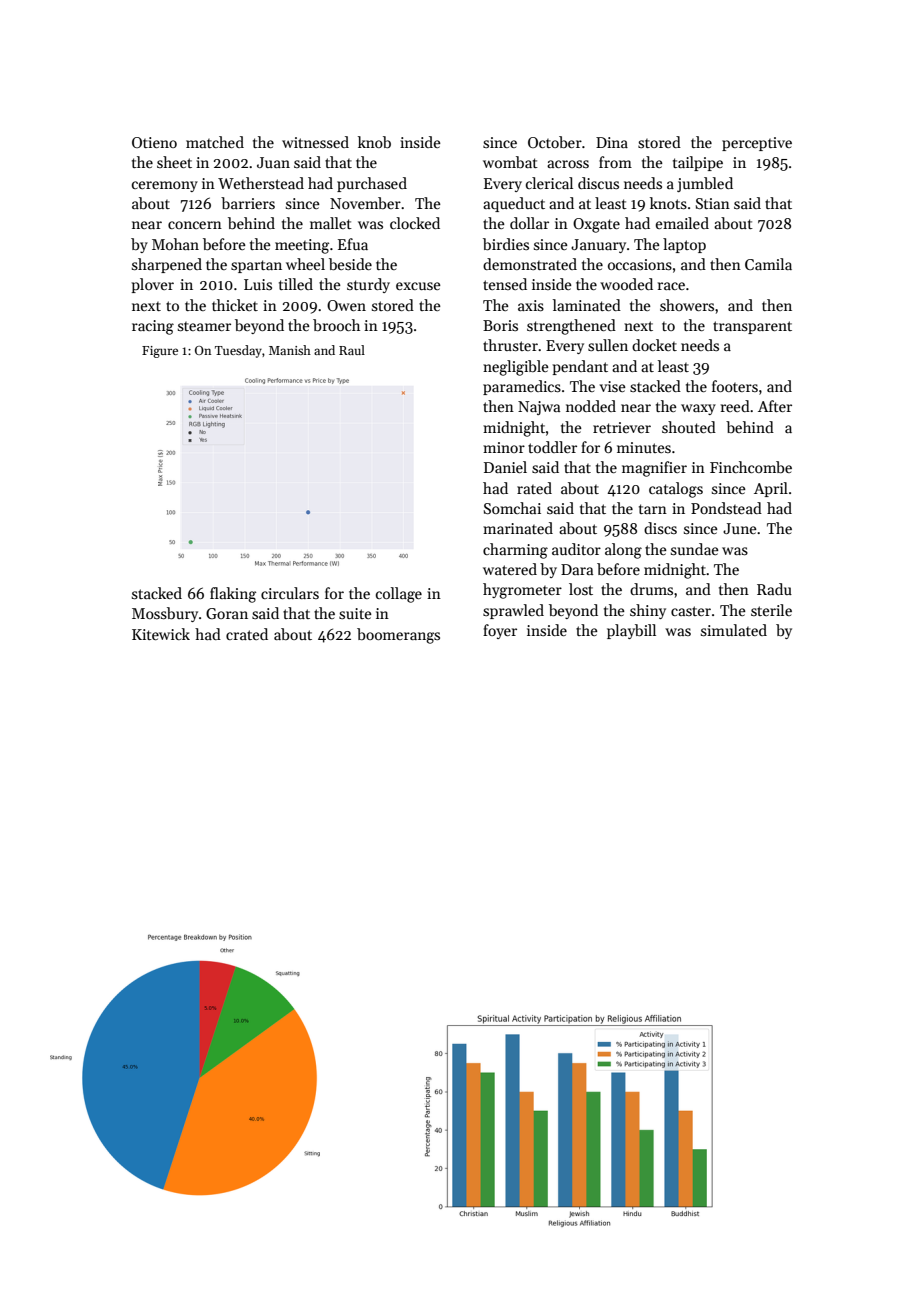 The width and height of the page is (924, 1314). Describe the element at coordinates (591, 406) in the page. I see `nodded` at that location.
